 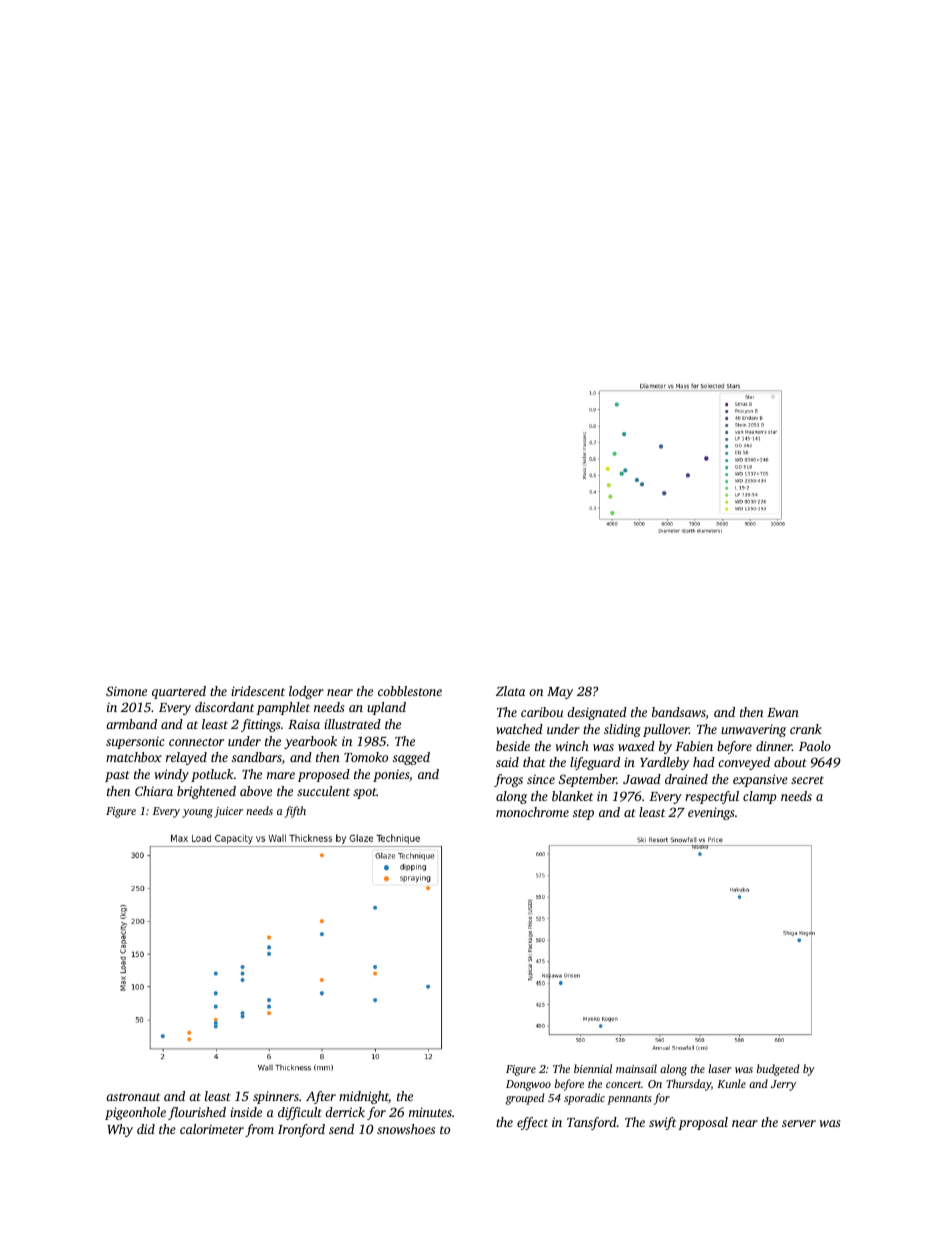 What do you see at coordinates (720, 1068) in the screenshot?
I see `laser` at bounding box center [720, 1068].
